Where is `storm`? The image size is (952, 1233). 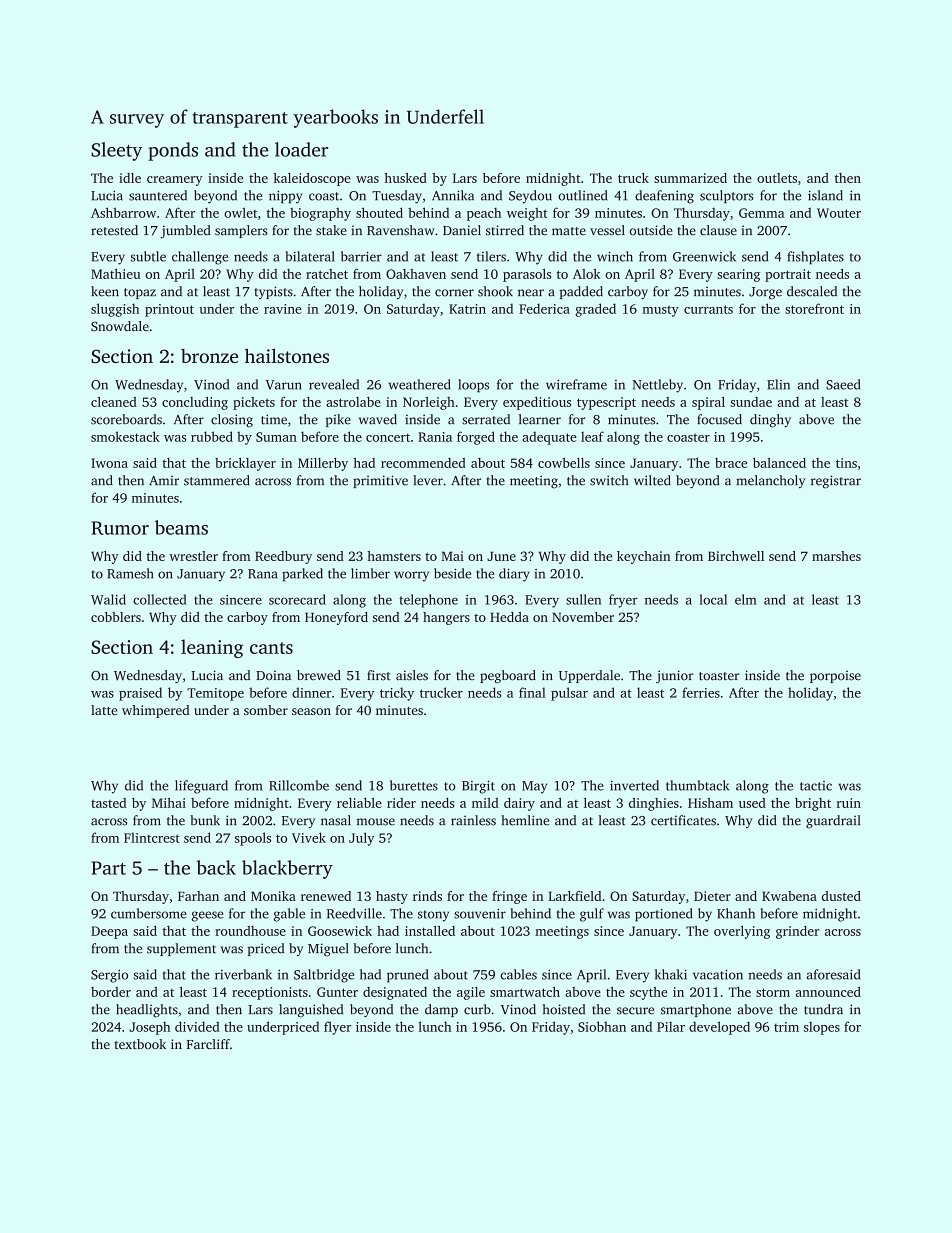 storm is located at coordinates (773, 992).
